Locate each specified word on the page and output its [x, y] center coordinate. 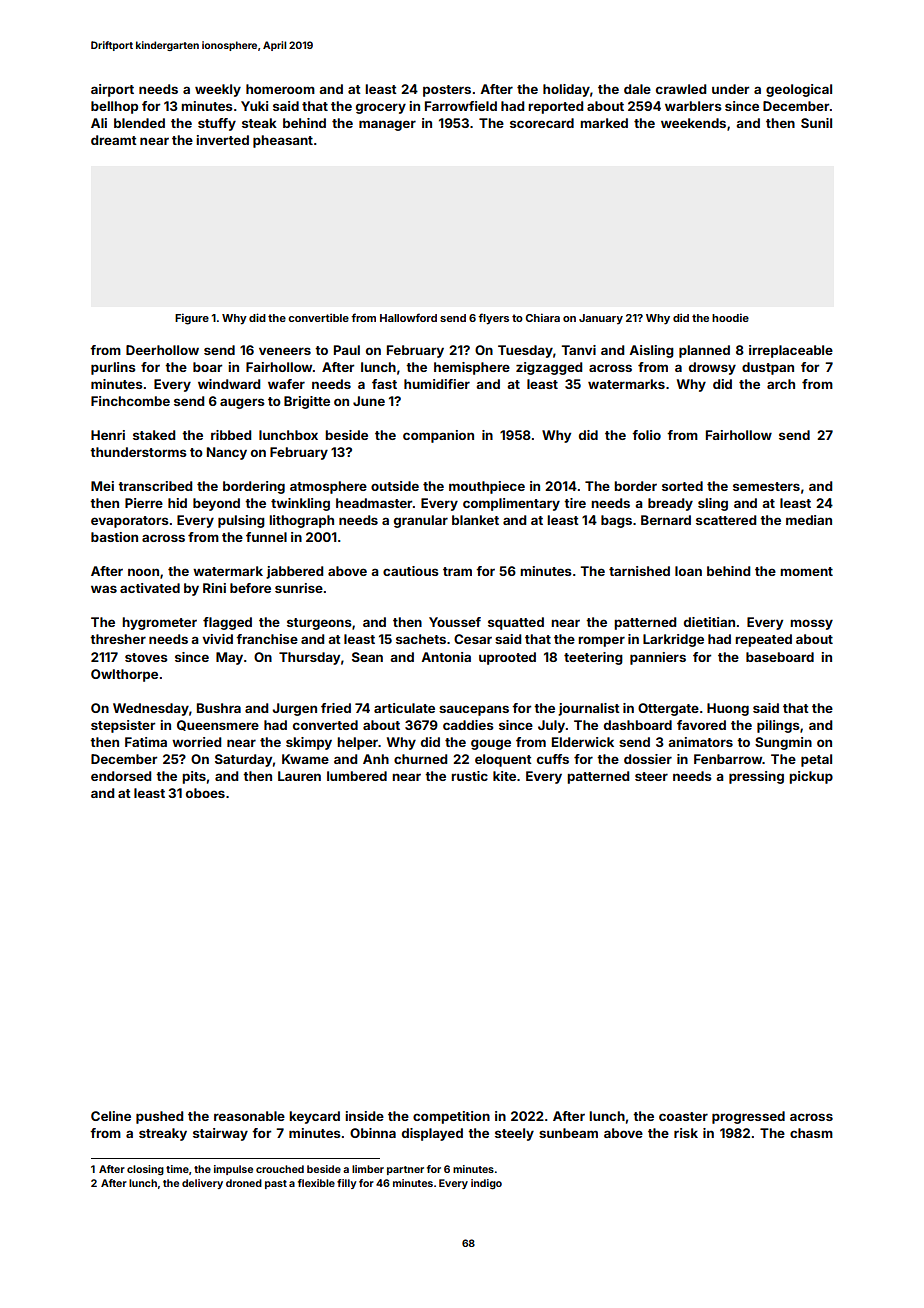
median [809, 520]
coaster [683, 1116]
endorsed [121, 776]
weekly [218, 90]
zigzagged [549, 368]
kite [504, 776]
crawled [681, 89]
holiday [566, 90]
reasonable [249, 1116]
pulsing [241, 521]
